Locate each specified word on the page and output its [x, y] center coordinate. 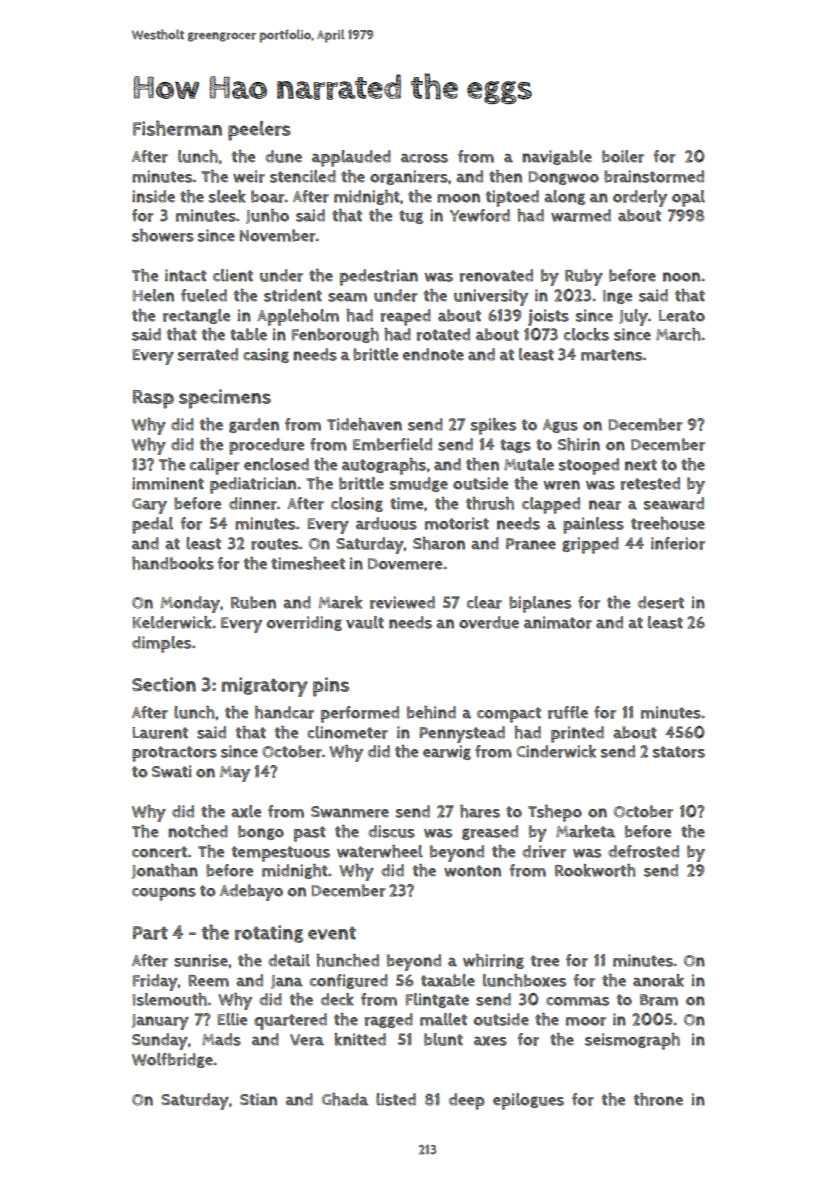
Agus [560, 426]
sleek [227, 196]
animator [558, 622]
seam [347, 297]
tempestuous [281, 854]
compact [509, 715]
